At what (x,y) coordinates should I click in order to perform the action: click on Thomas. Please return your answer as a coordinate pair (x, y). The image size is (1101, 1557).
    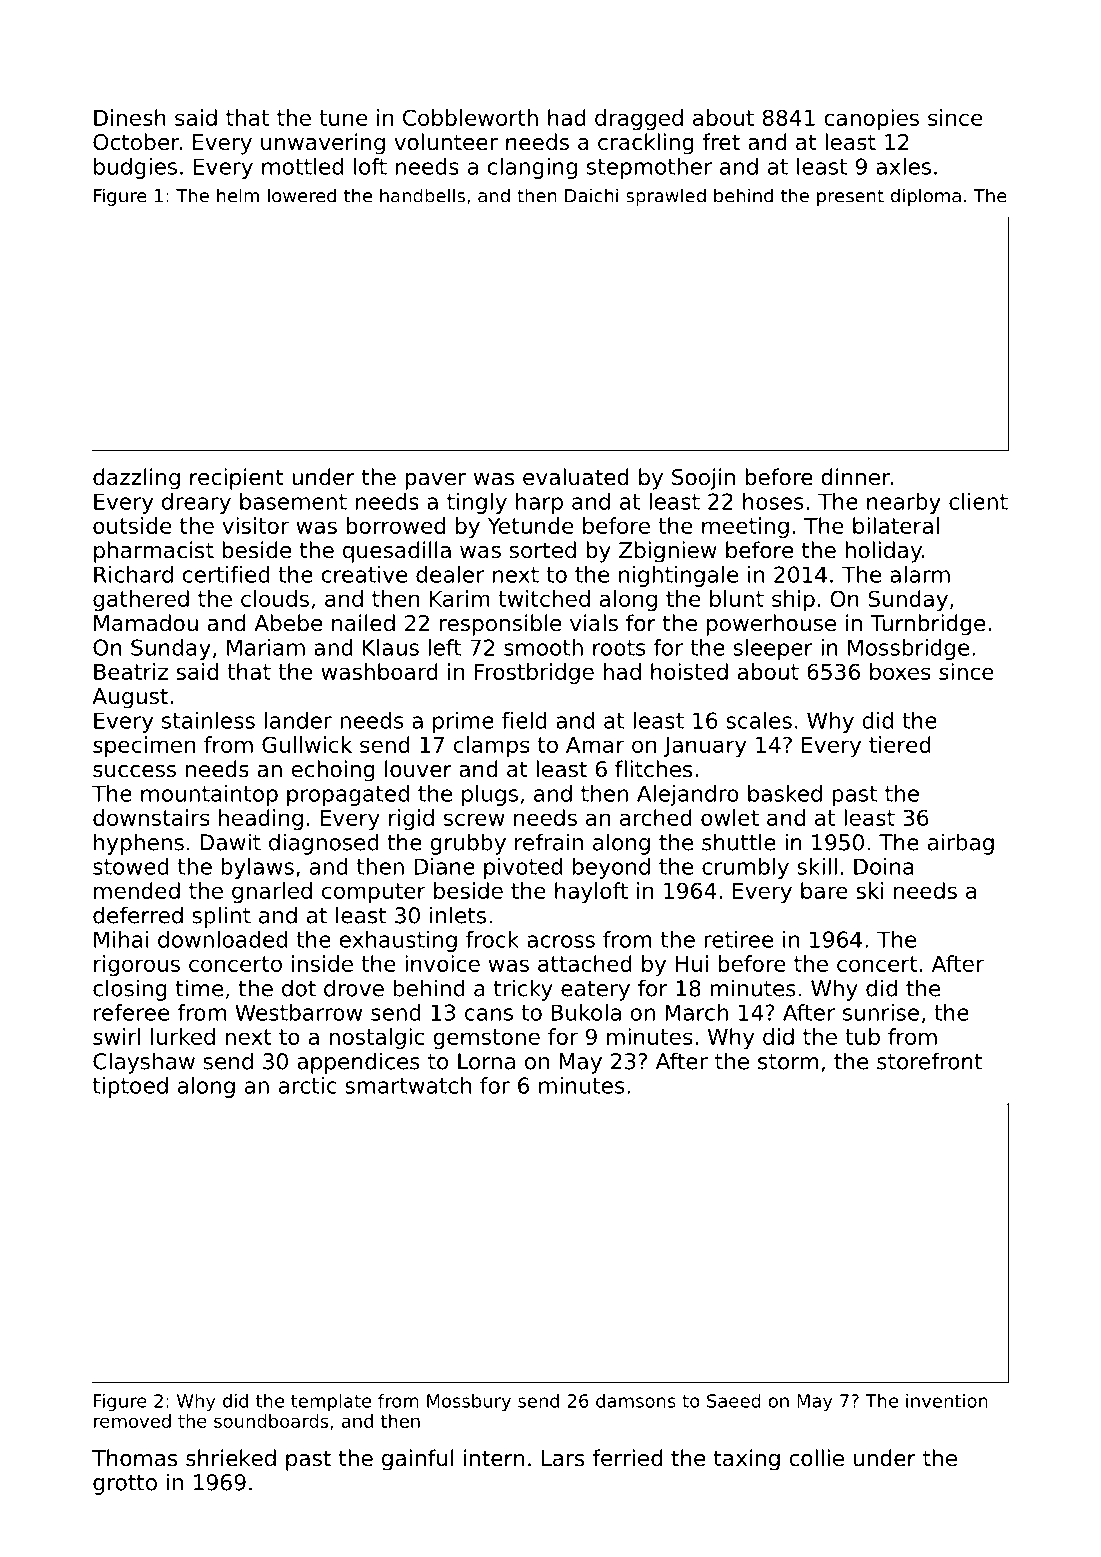
    Looking at the image, I should click on (134, 1458).
